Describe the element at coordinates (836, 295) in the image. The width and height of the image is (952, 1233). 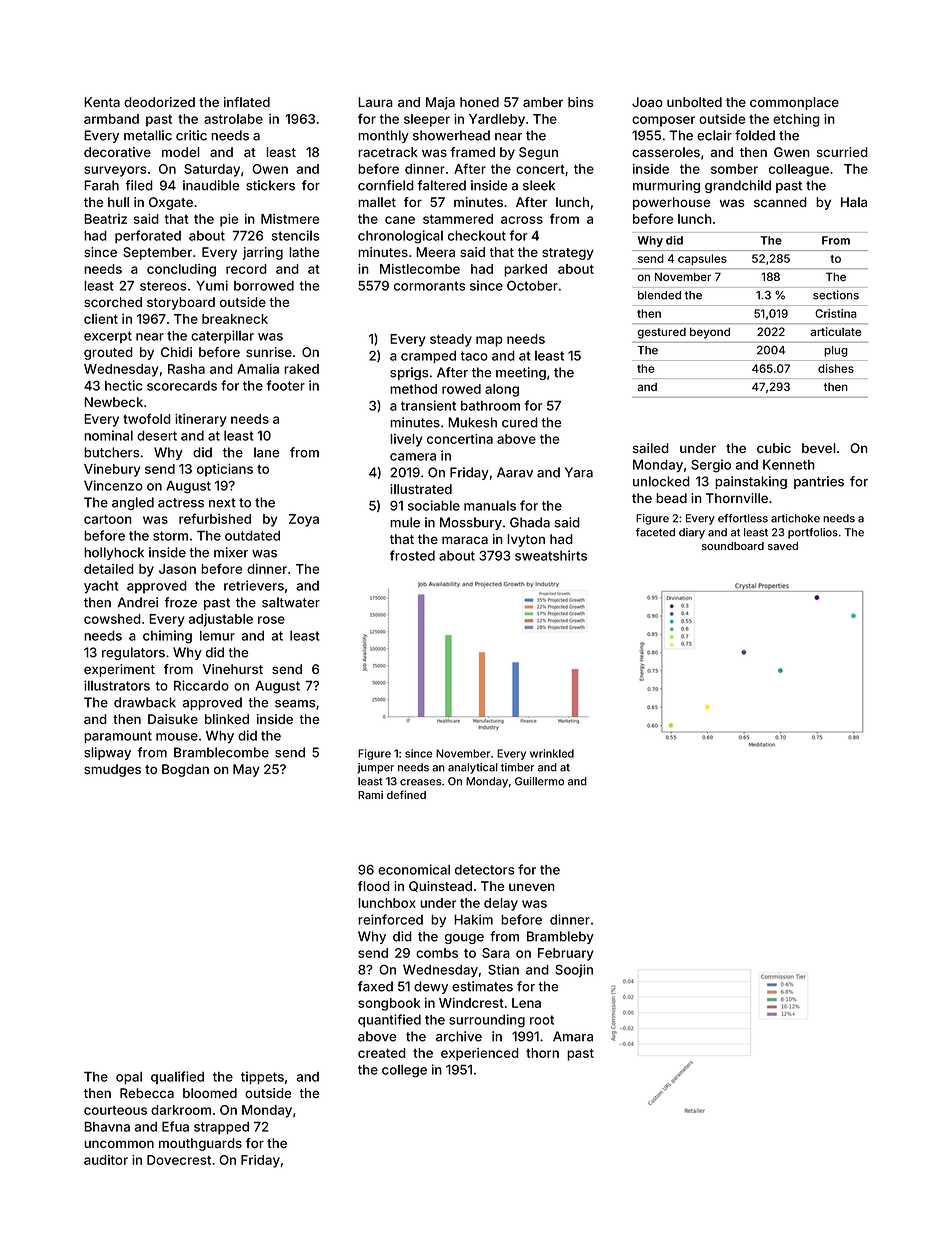
I see `sections` at that location.
